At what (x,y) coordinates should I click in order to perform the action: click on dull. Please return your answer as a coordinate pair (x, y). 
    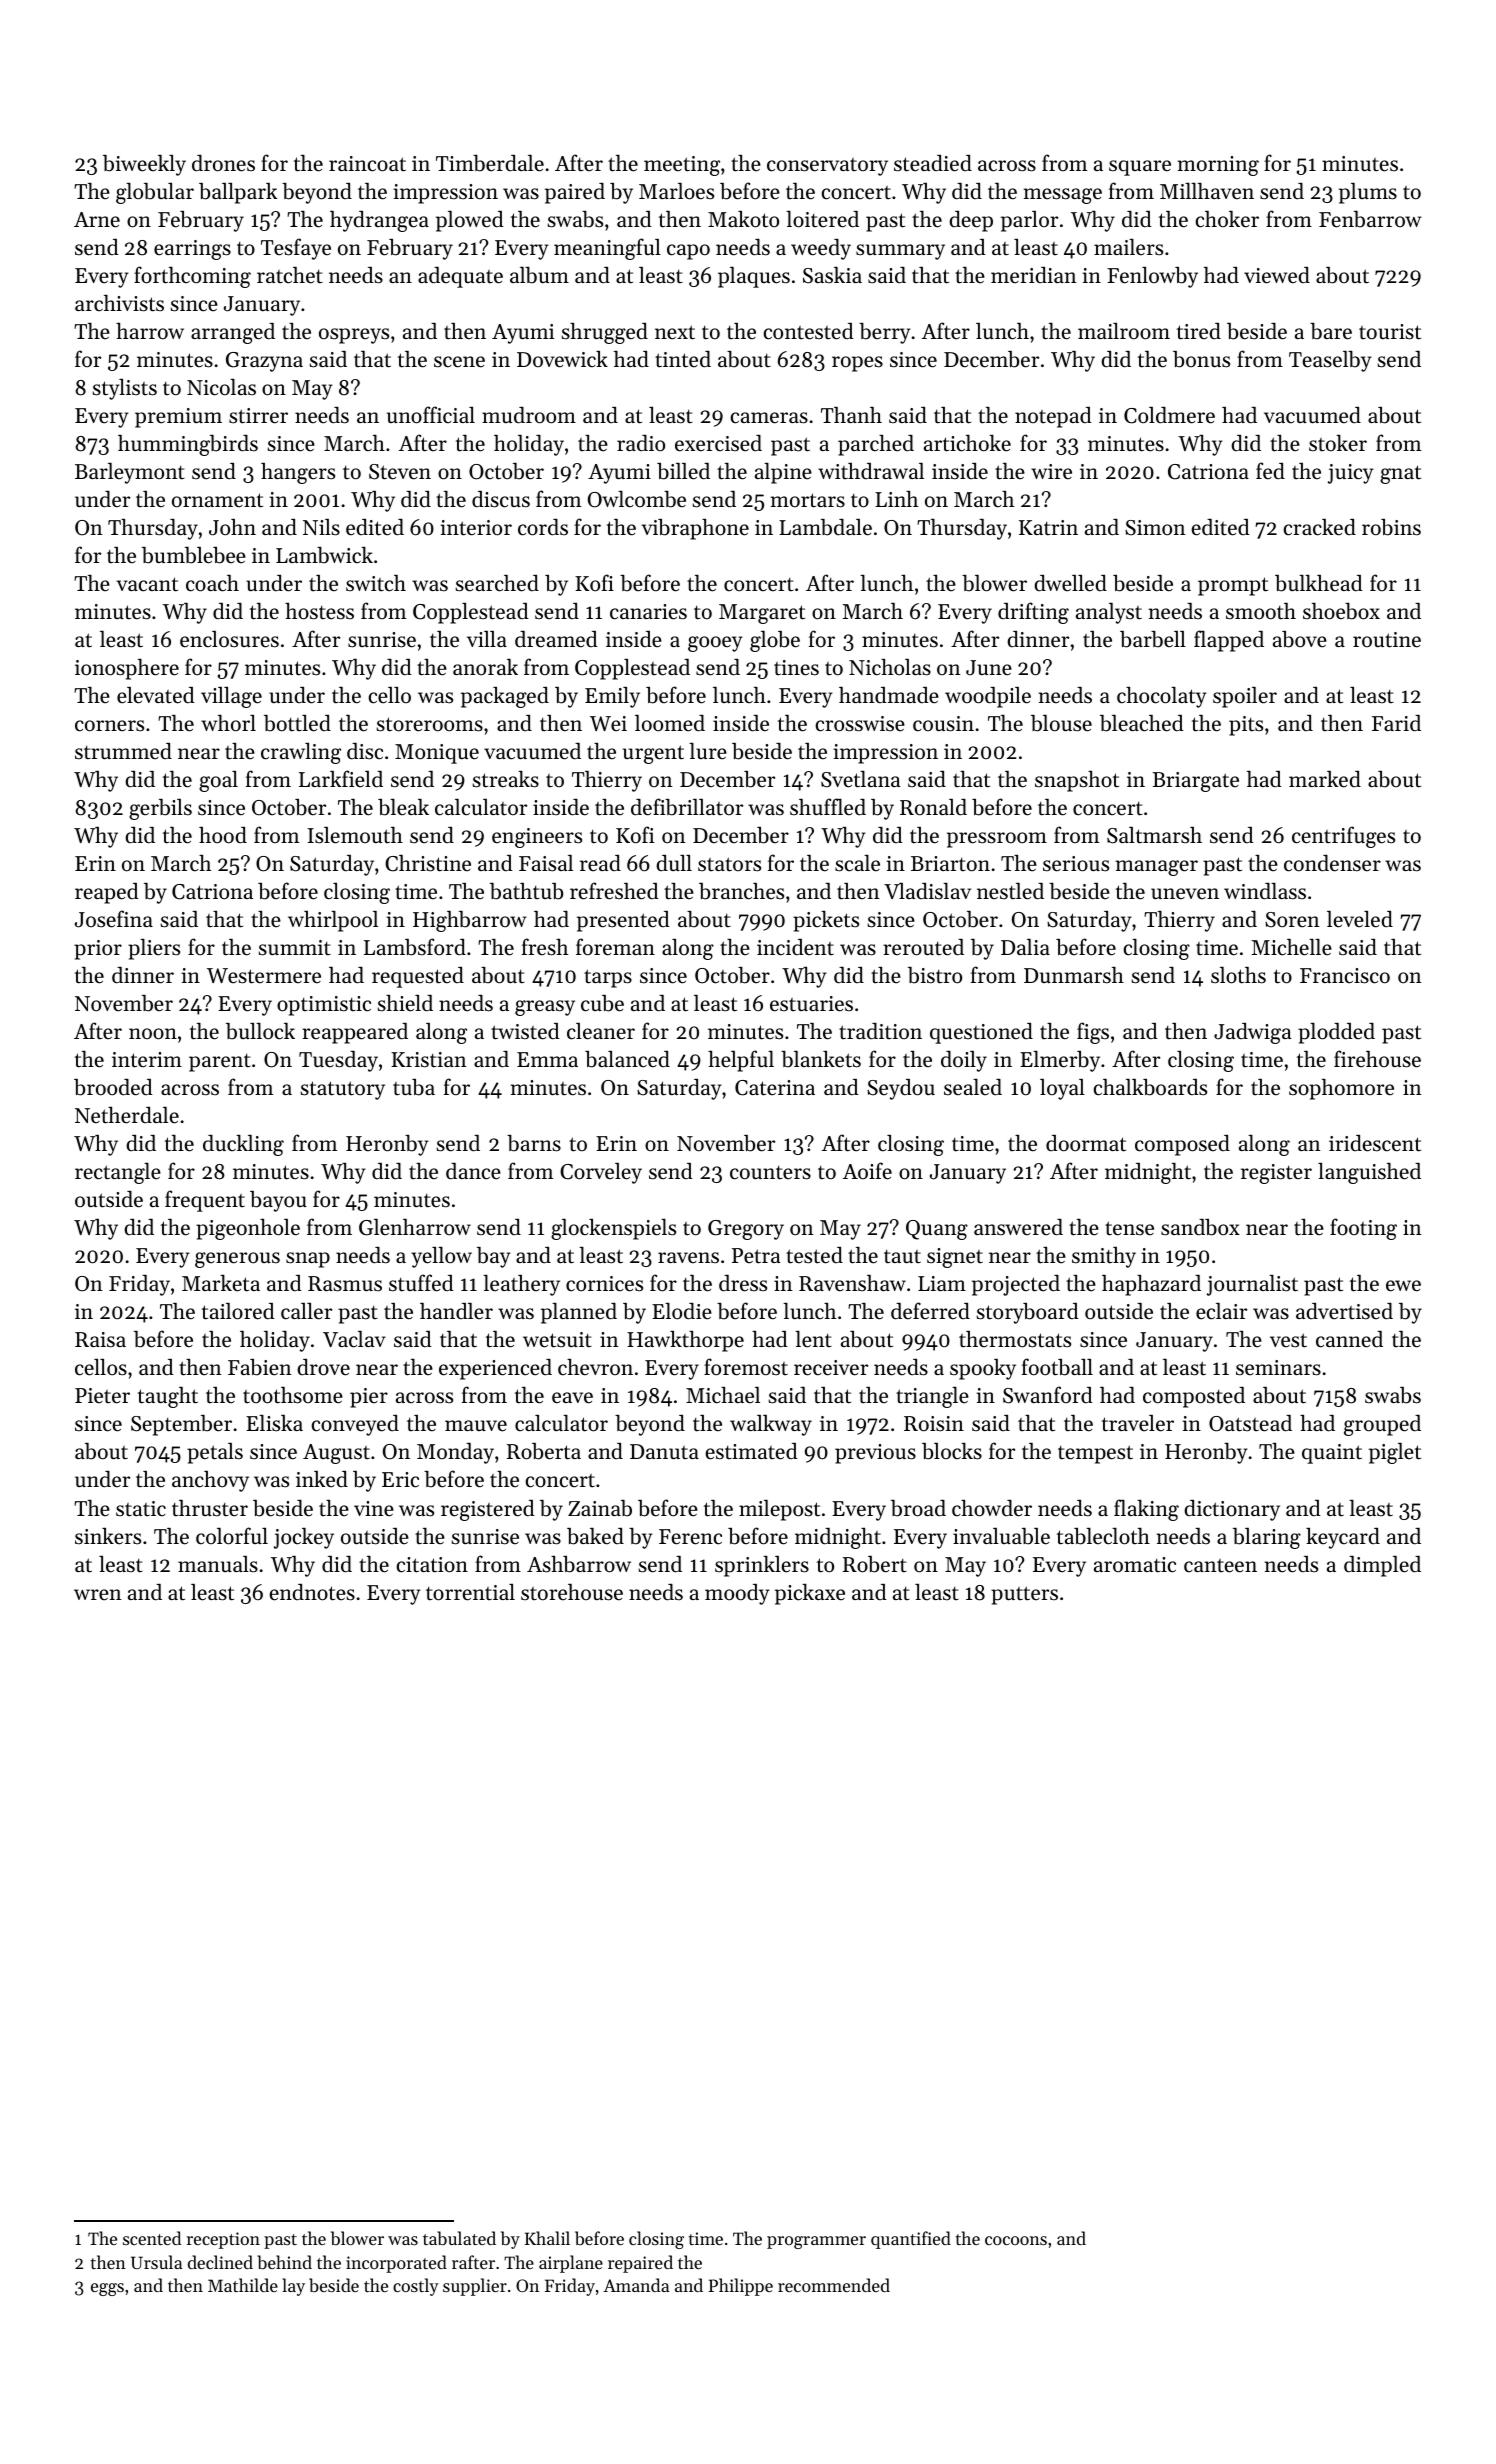
    Looking at the image, I should click on (674, 863).
